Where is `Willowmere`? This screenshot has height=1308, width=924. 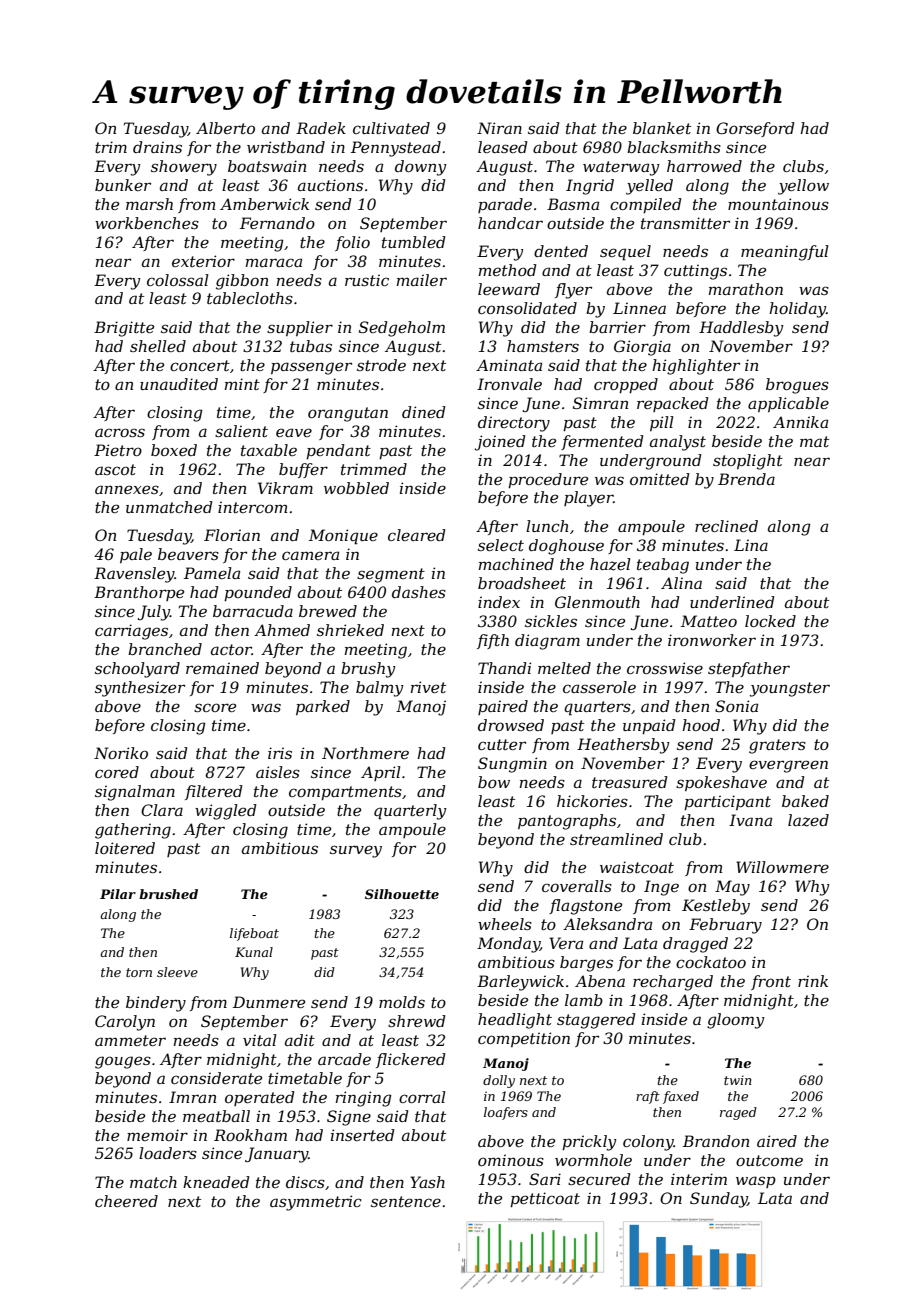
Willowmere is located at coordinates (782, 867).
